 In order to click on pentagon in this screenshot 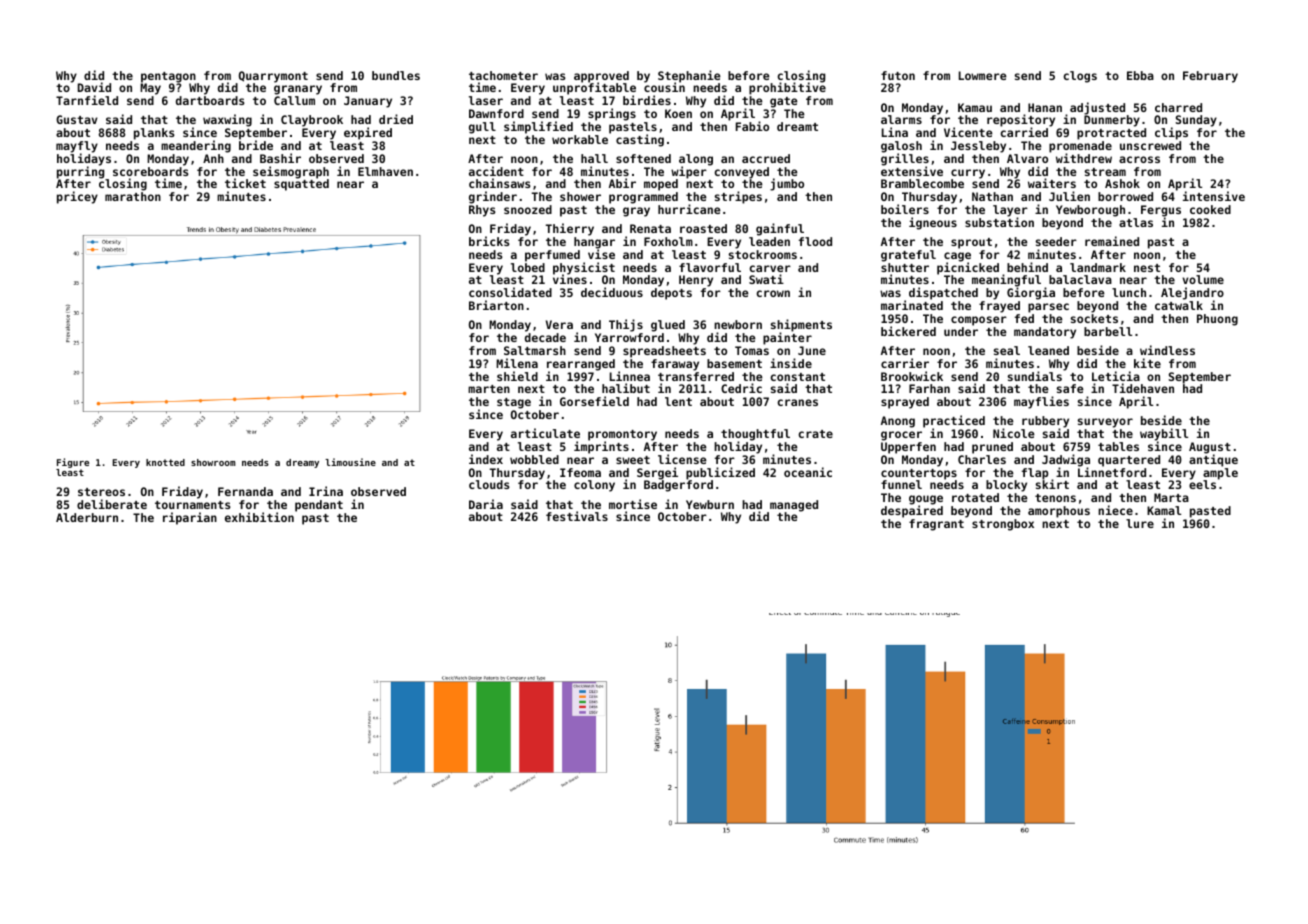, I will do `click(168, 77)`.
